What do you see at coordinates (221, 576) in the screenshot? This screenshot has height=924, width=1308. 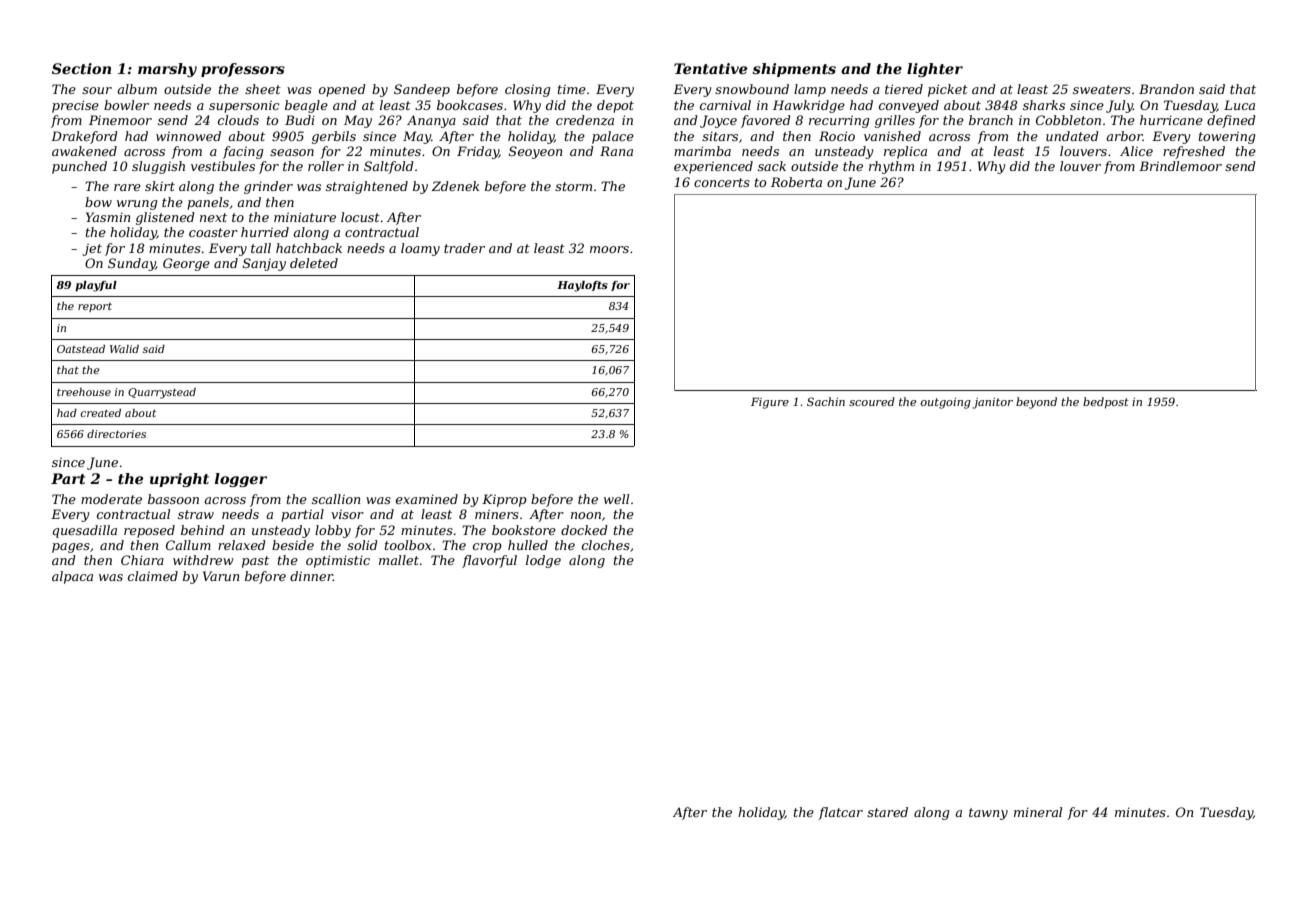 I see `Varun` at bounding box center [221, 576].
